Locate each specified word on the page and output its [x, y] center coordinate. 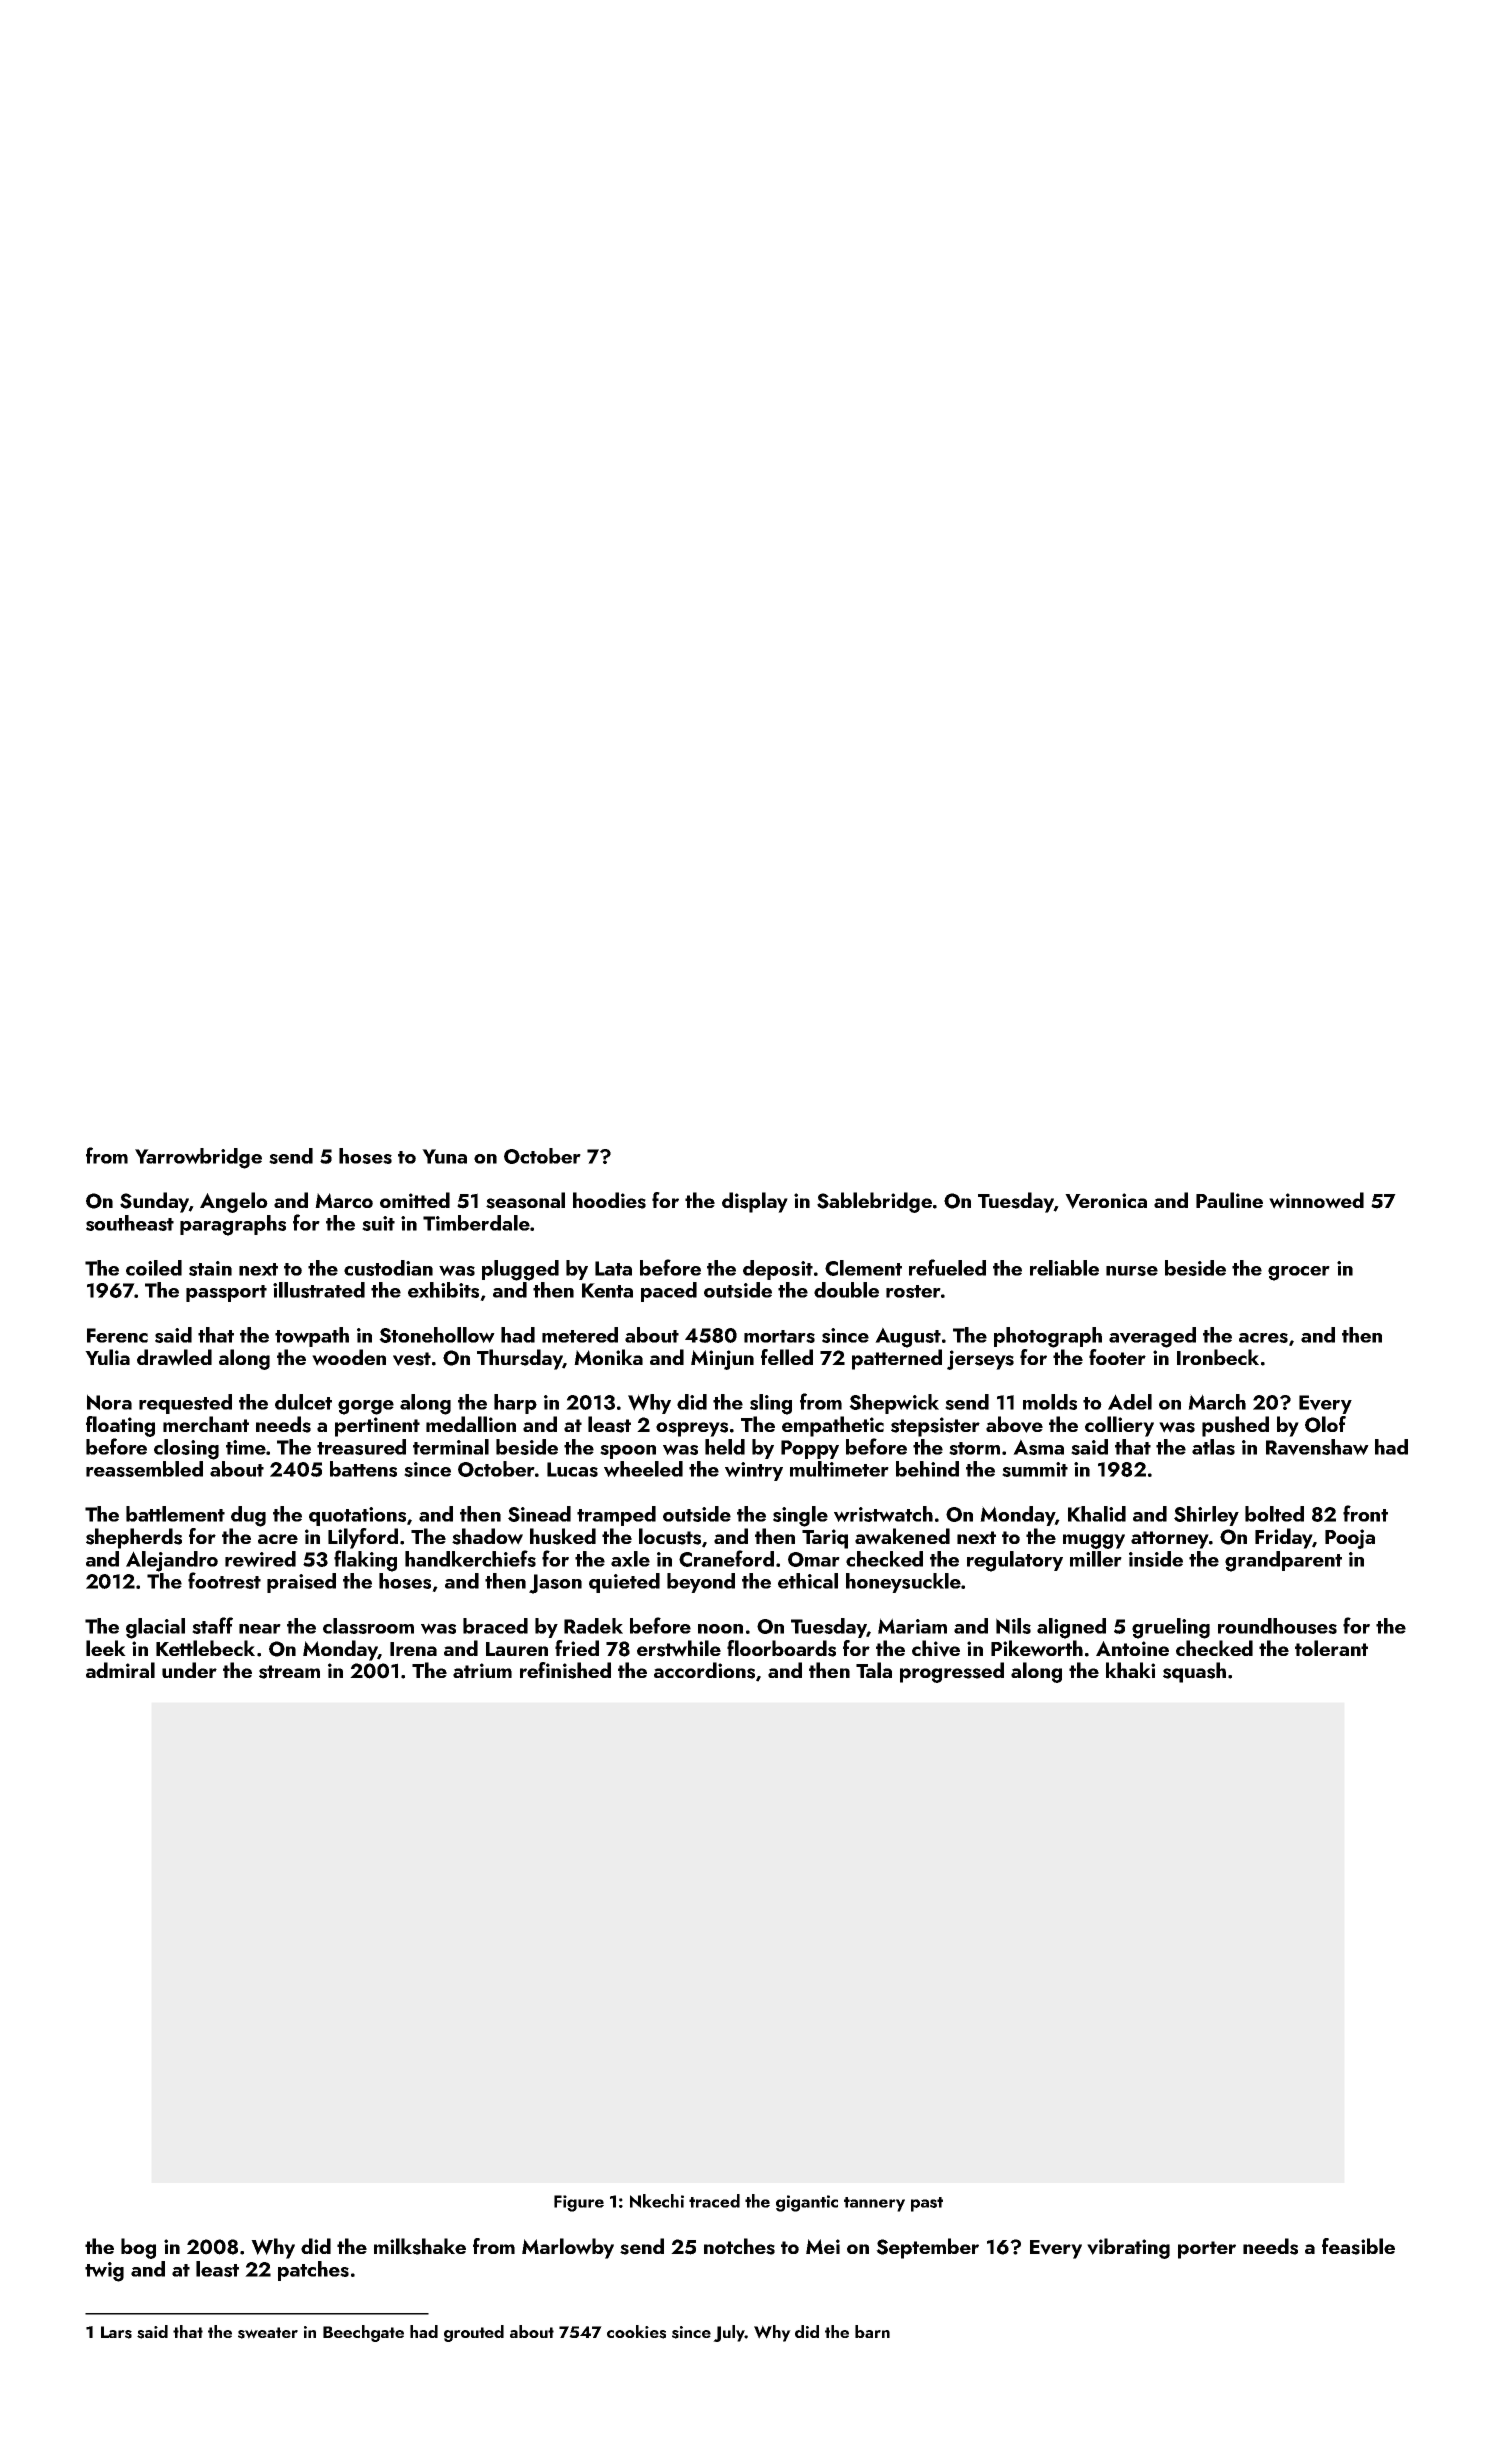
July [729, 2333]
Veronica [1106, 1201]
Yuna [444, 1156]
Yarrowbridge [198, 1158]
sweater [268, 2333]
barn [872, 2331]
